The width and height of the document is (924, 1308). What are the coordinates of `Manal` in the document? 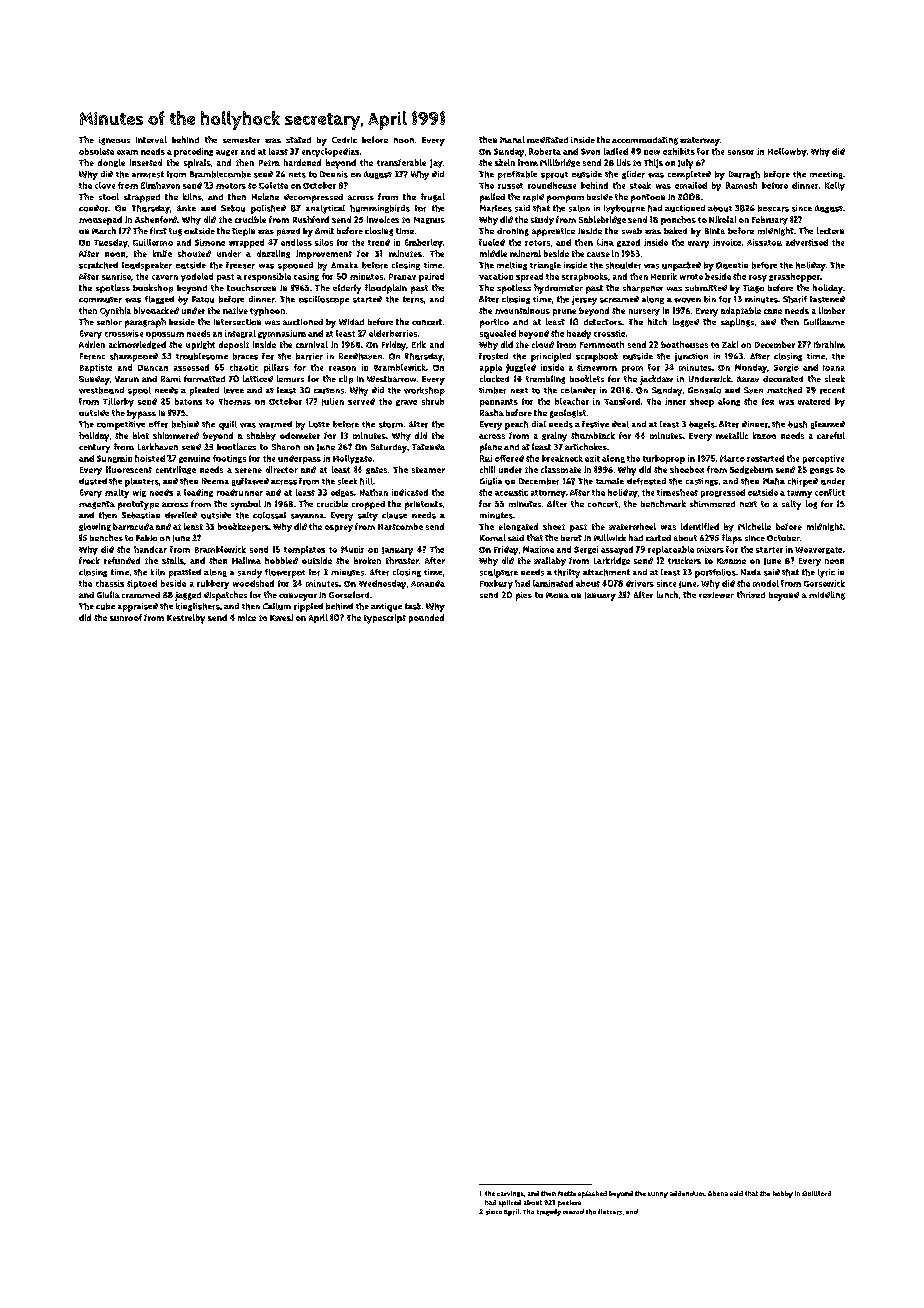 It's located at (512, 139).
